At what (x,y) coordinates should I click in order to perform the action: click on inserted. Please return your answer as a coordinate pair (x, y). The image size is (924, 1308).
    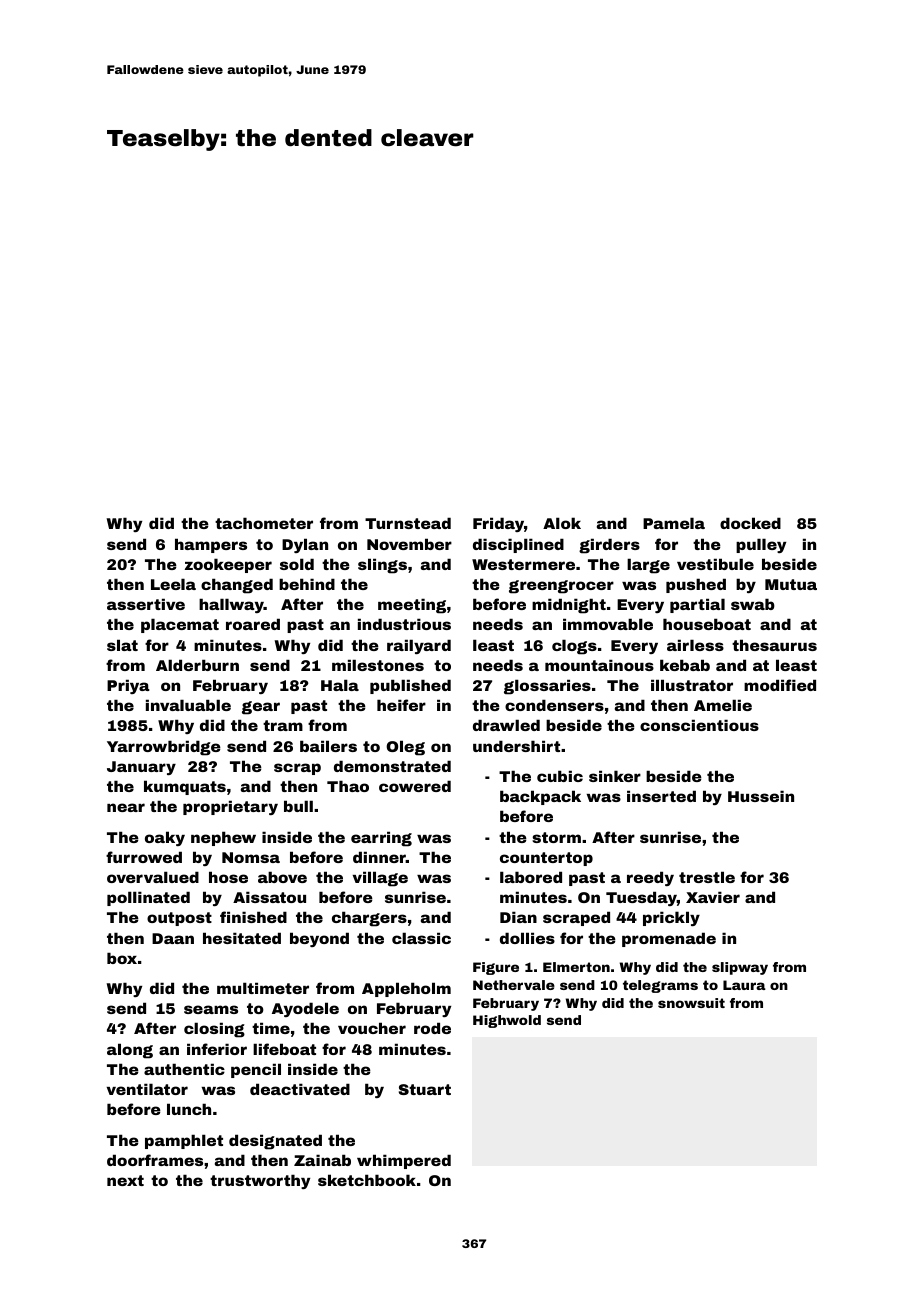
    Looking at the image, I should click on (661, 796).
